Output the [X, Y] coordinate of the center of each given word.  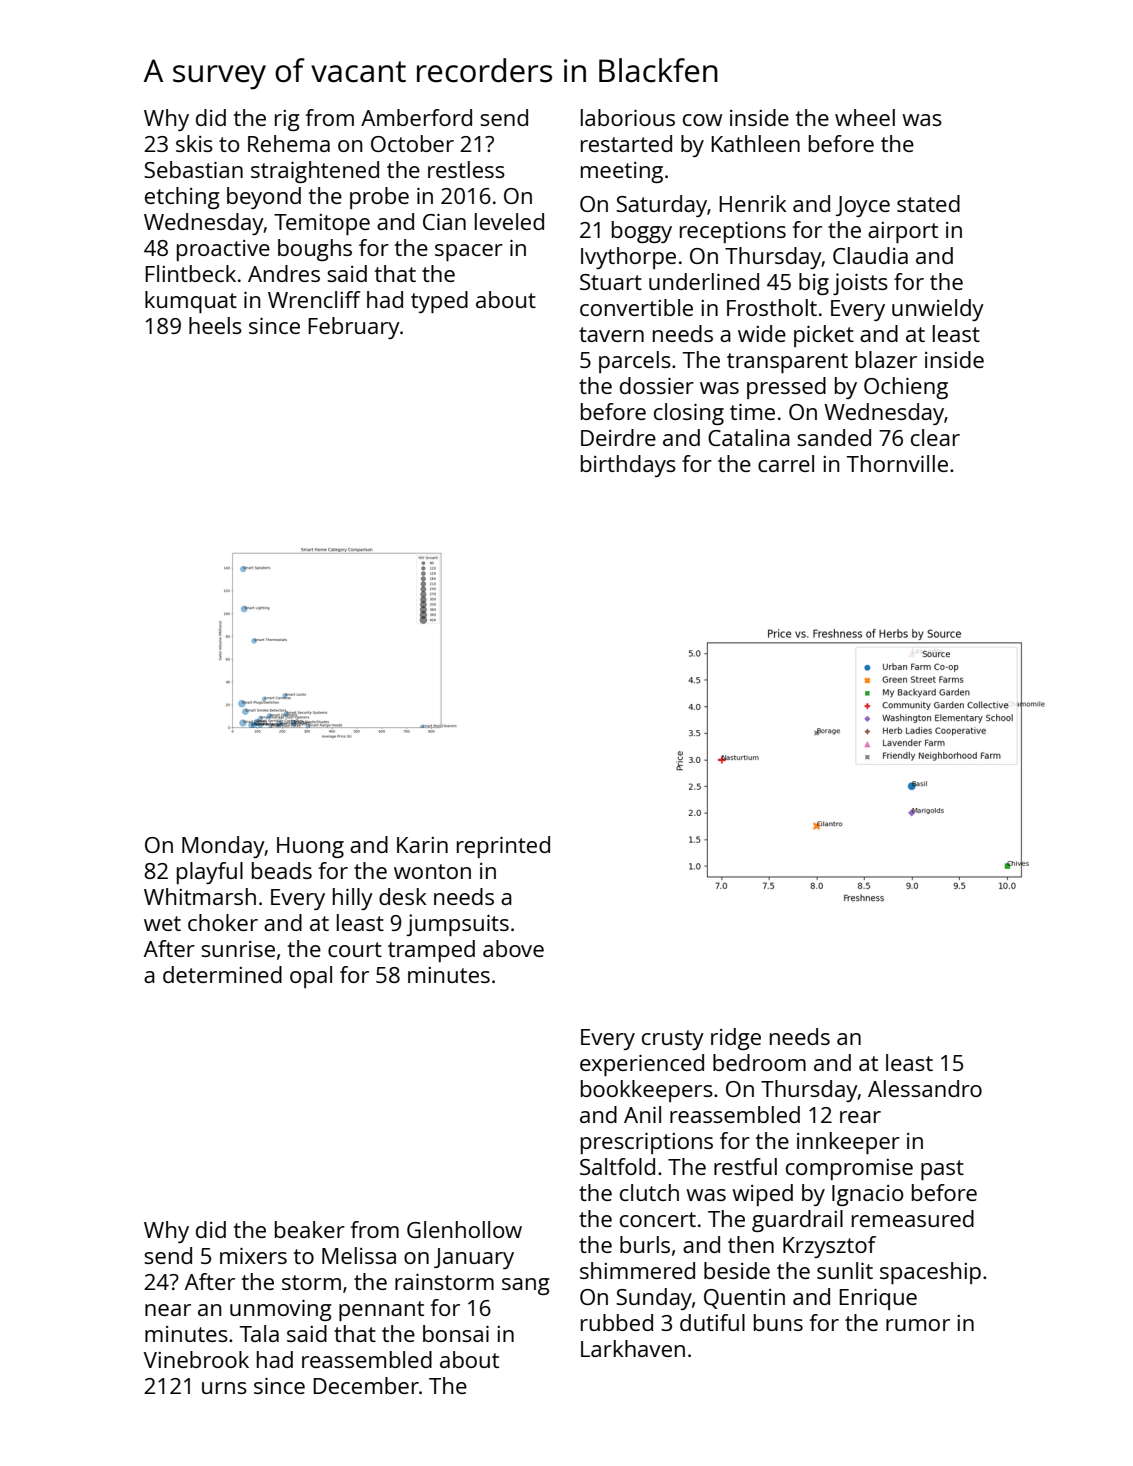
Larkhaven [633, 1348]
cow [702, 120]
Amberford [416, 117]
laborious [628, 117]
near [168, 1310]
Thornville [897, 463]
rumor [918, 1325]
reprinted [503, 847]
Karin [422, 845]
